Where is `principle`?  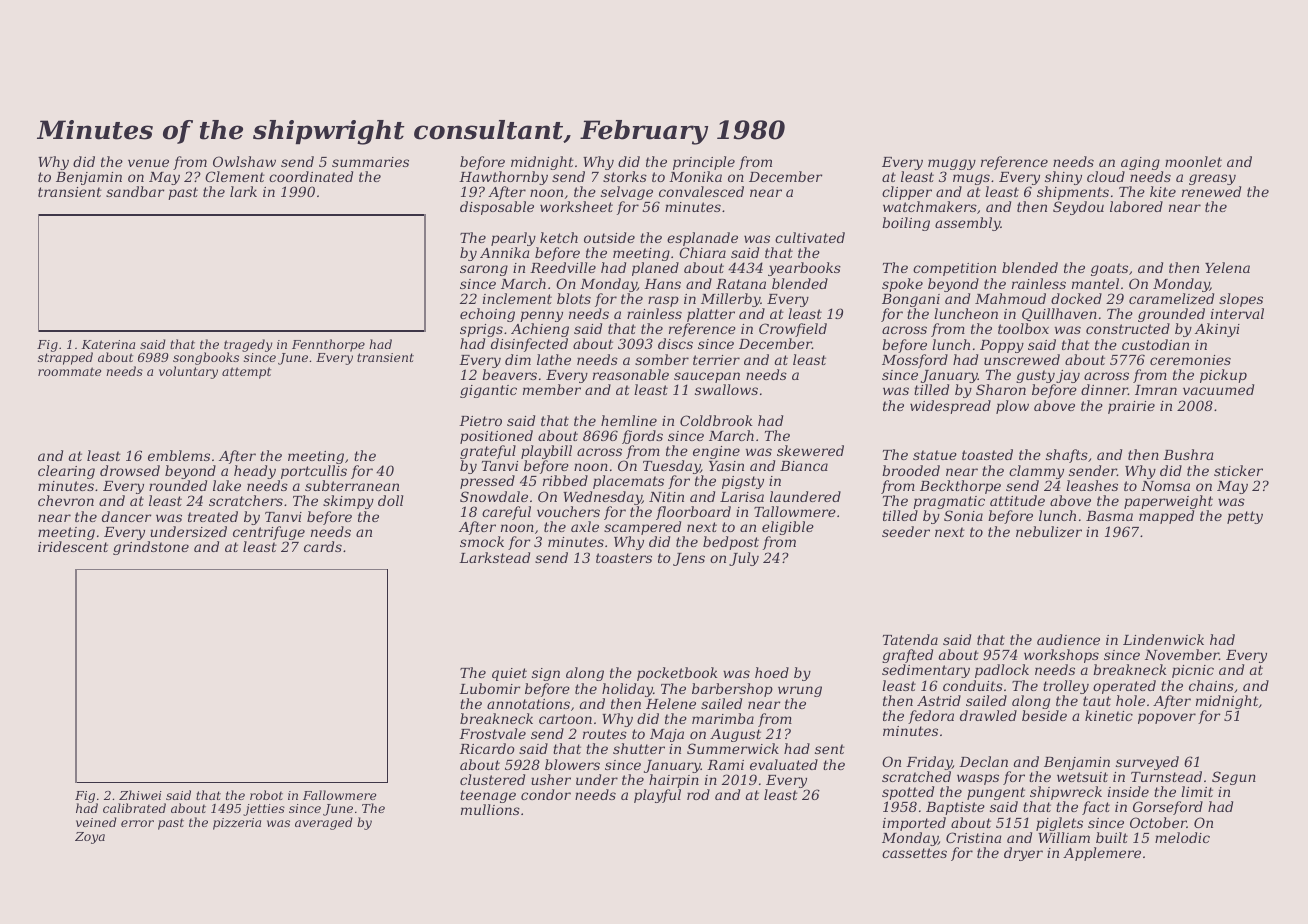 principle is located at coordinates (704, 163).
